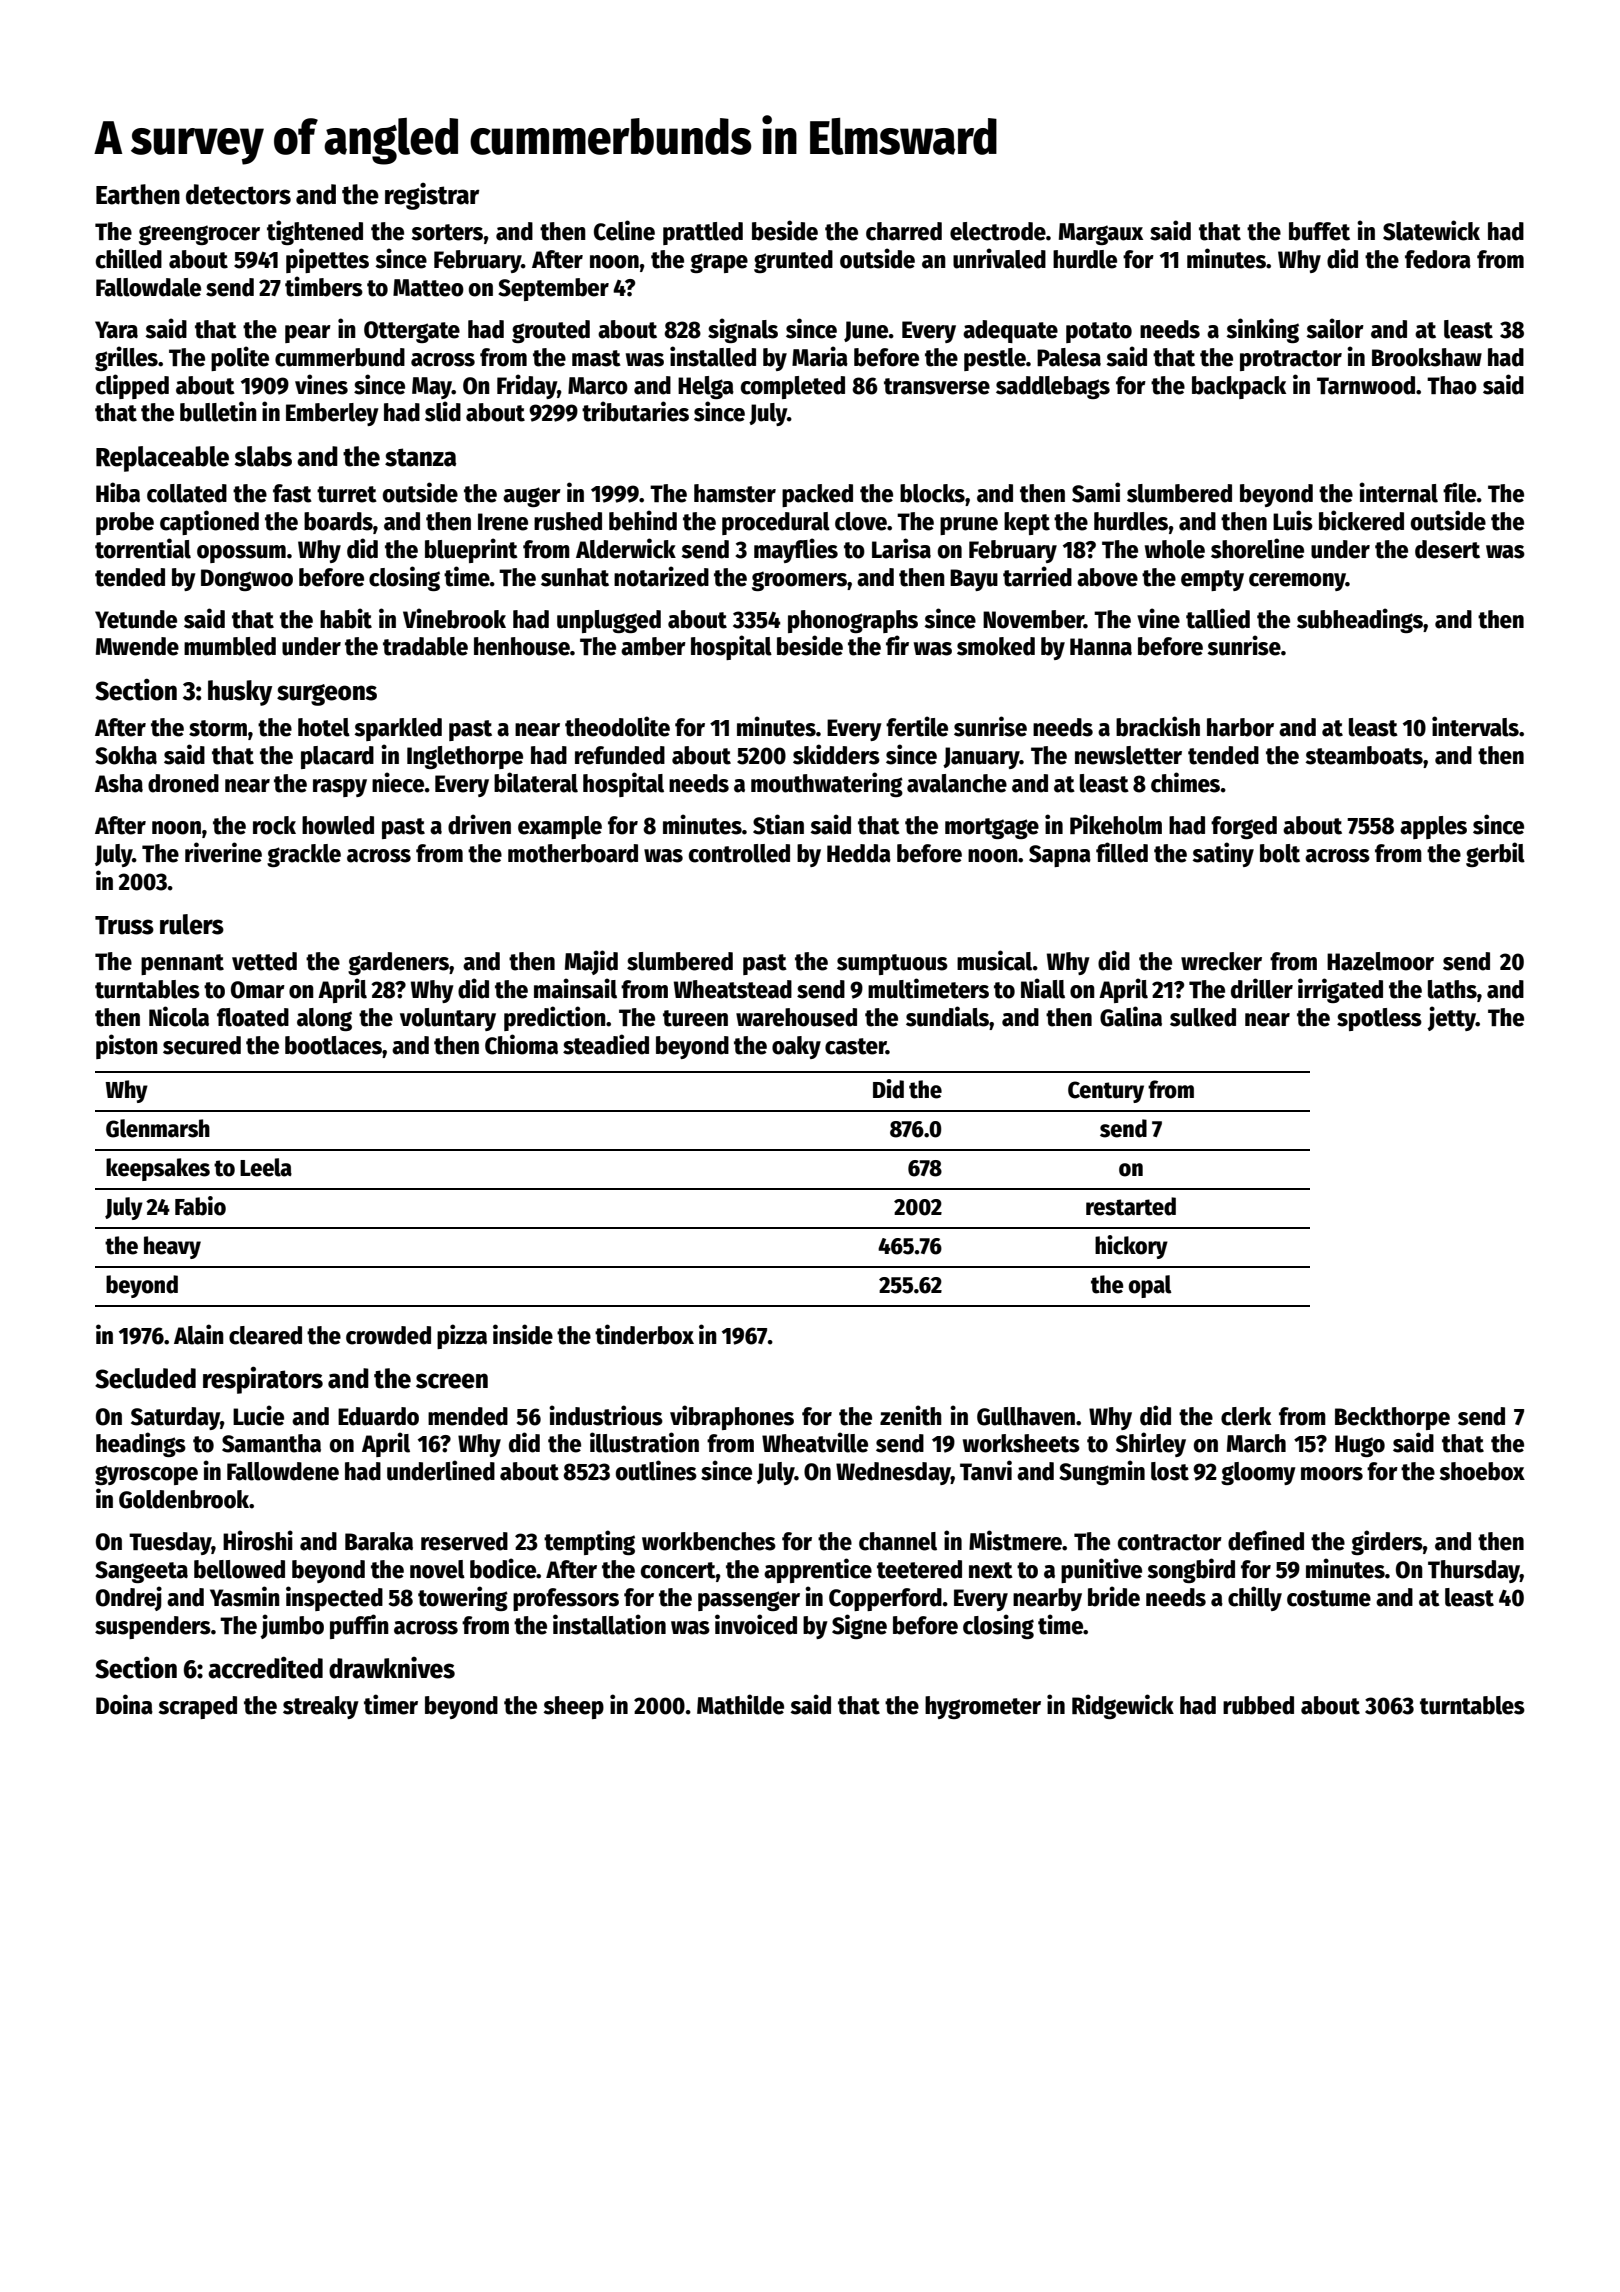 Image resolution: width=1620 pixels, height=2292 pixels. What do you see at coordinates (1099, 332) in the page?
I see `potato` at bounding box center [1099, 332].
